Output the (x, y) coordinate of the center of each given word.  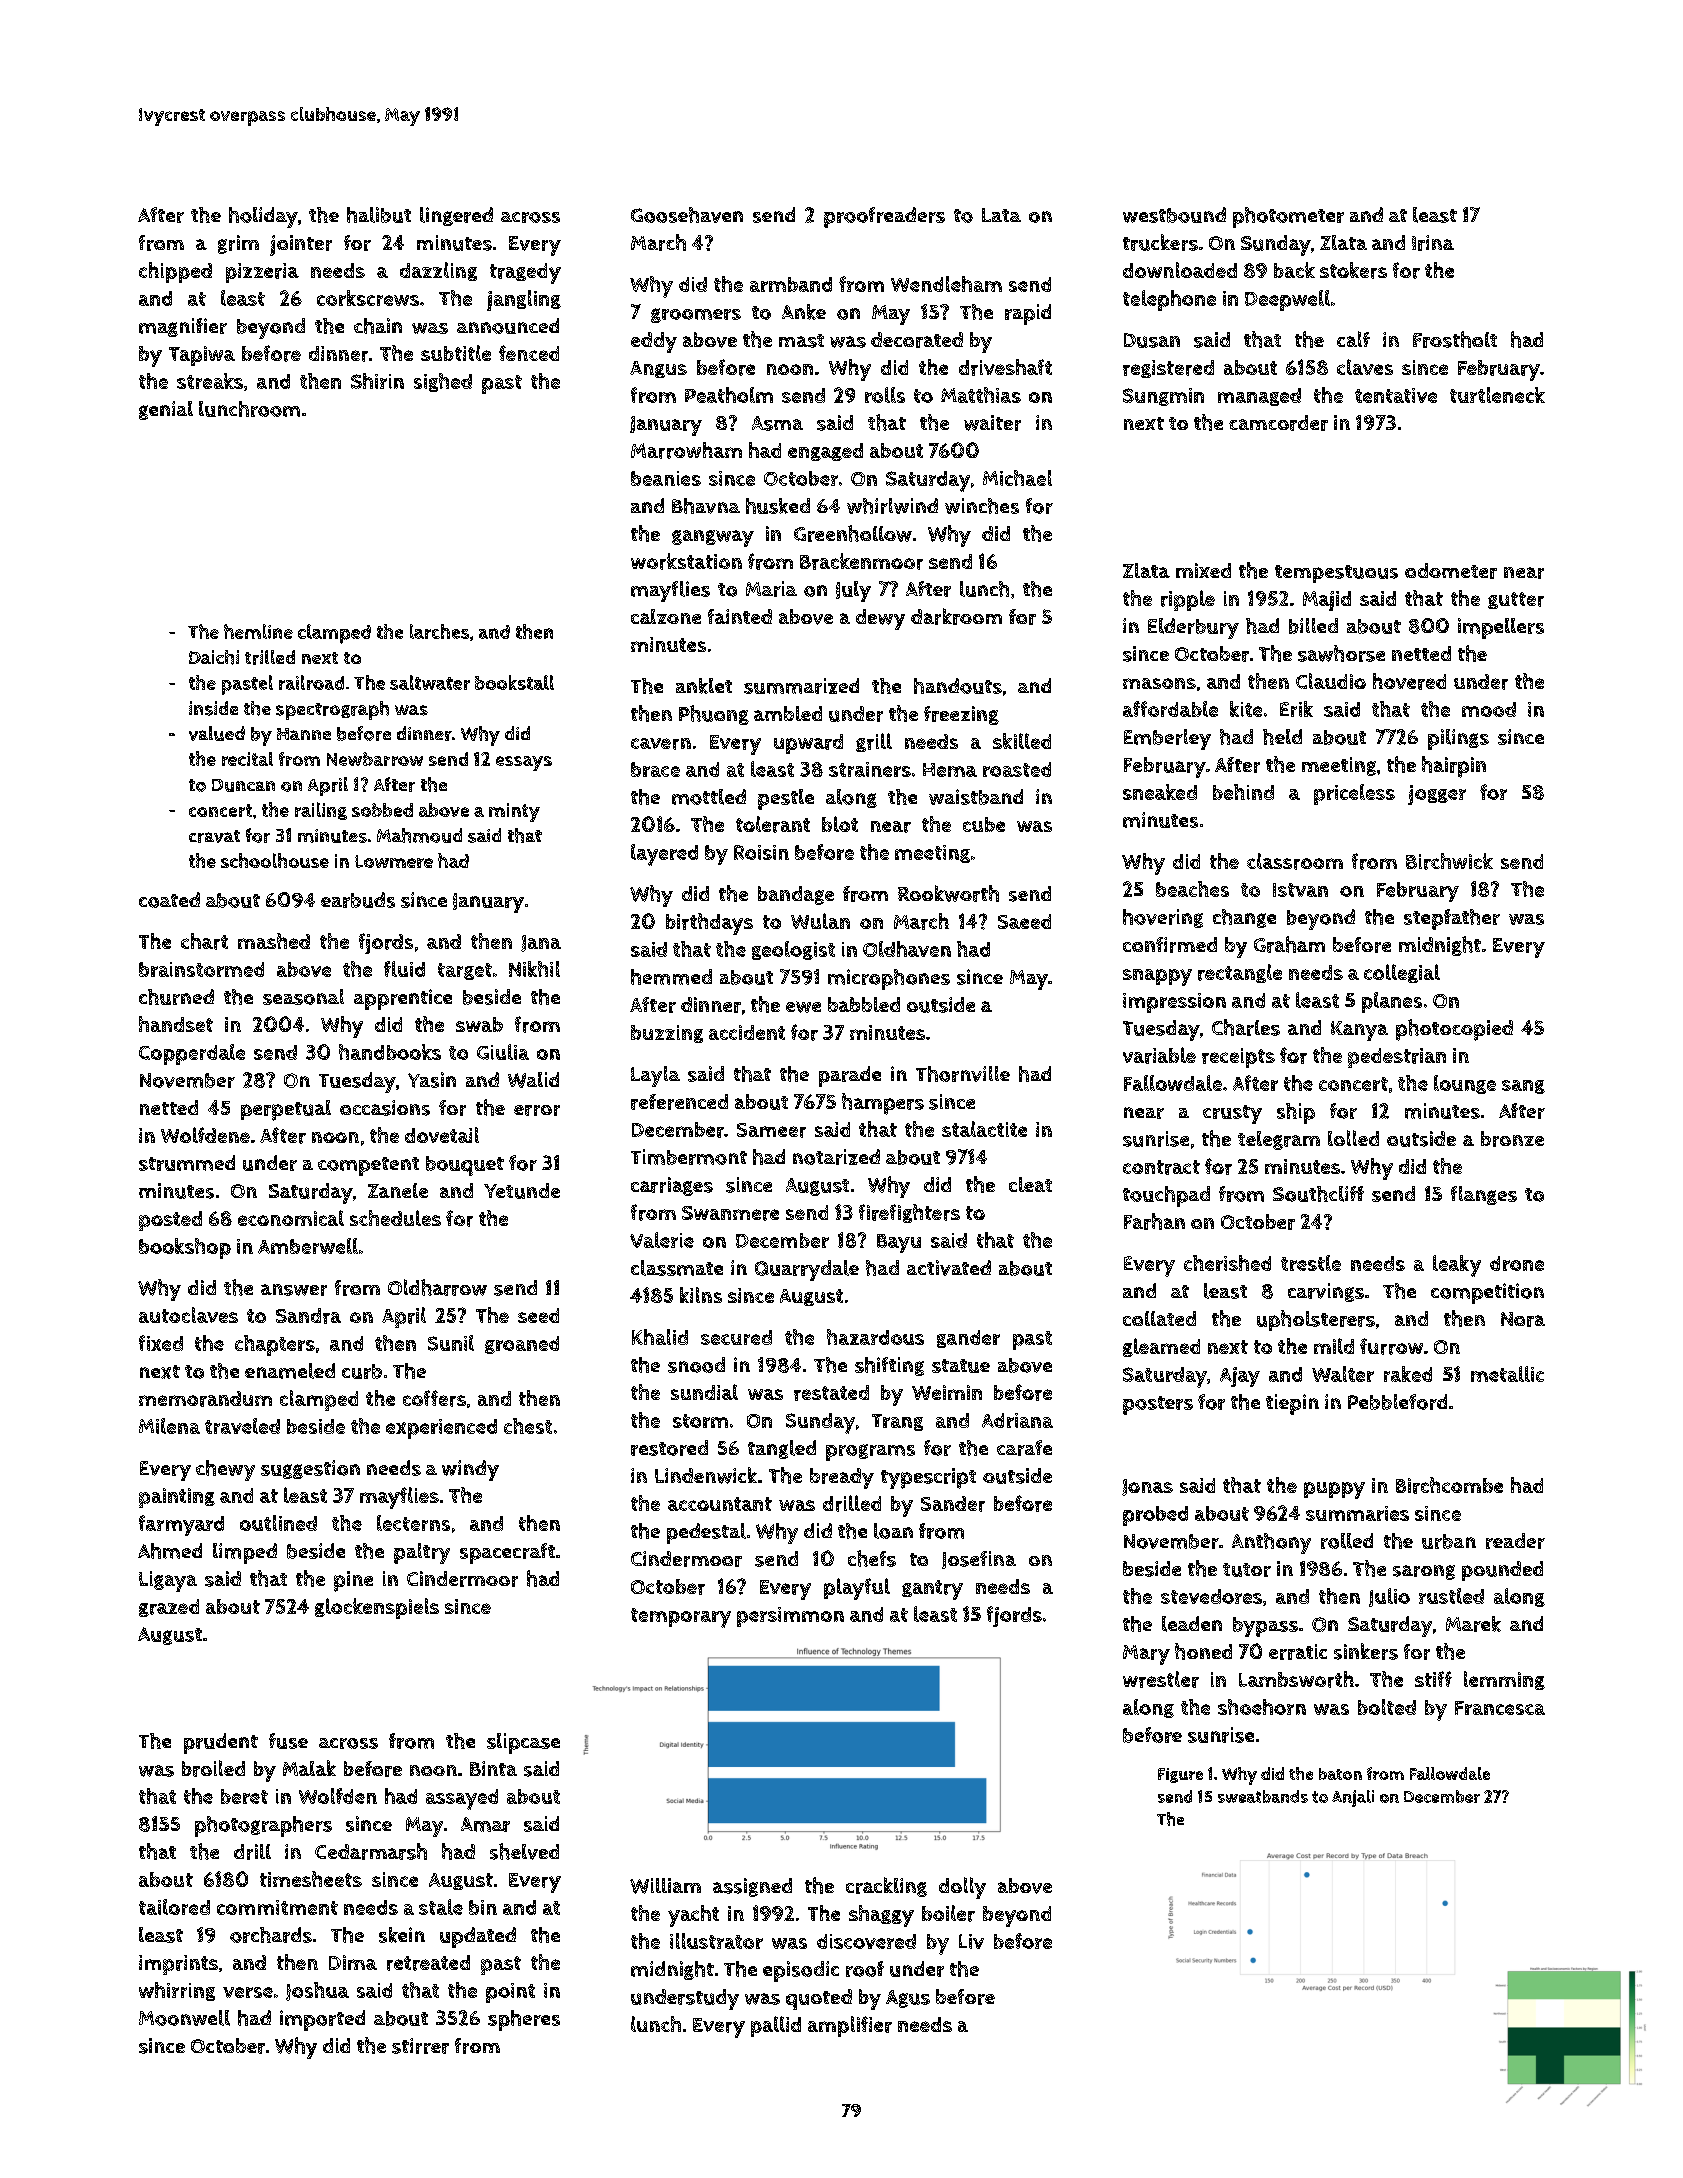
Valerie (662, 1240)
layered (664, 855)
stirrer (420, 2046)
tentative (1396, 395)
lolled (1353, 1138)
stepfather (1452, 919)
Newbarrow (375, 759)
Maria (771, 589)
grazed (169, 1608)
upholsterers (1316, 1320)
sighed (443, 382)
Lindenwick (706, 1475)
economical (291, 1218)
